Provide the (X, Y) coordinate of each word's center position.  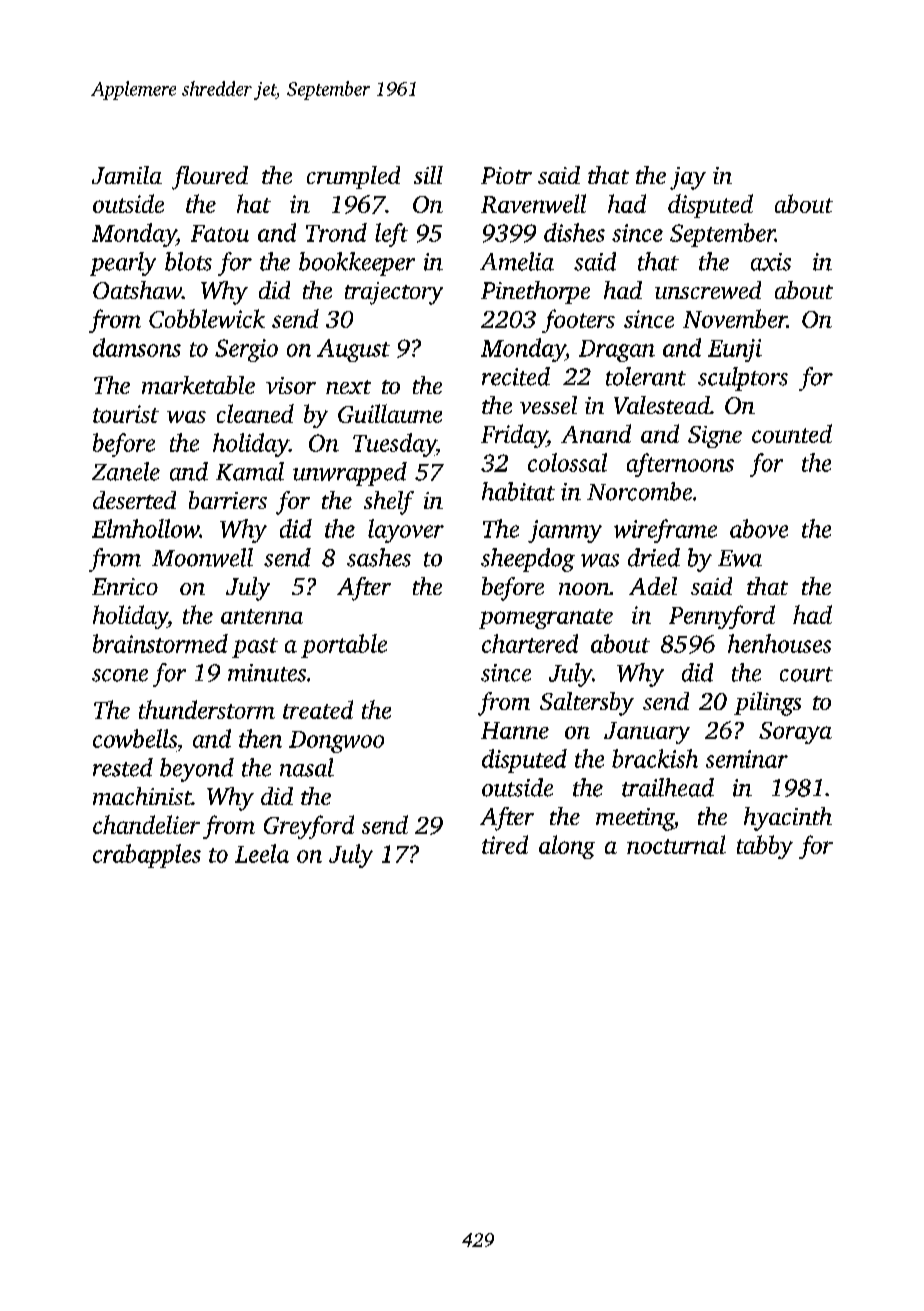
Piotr (506, 175)
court (806, 674)
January (647, 733)
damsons (137, 347)
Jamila (127, 175)
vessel (548, 405)
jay (688, 178)
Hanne (515, 730)
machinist (142, 796)
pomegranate (546, 619)
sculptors (743, 379)
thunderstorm (207, 709)
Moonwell (202, 557)
